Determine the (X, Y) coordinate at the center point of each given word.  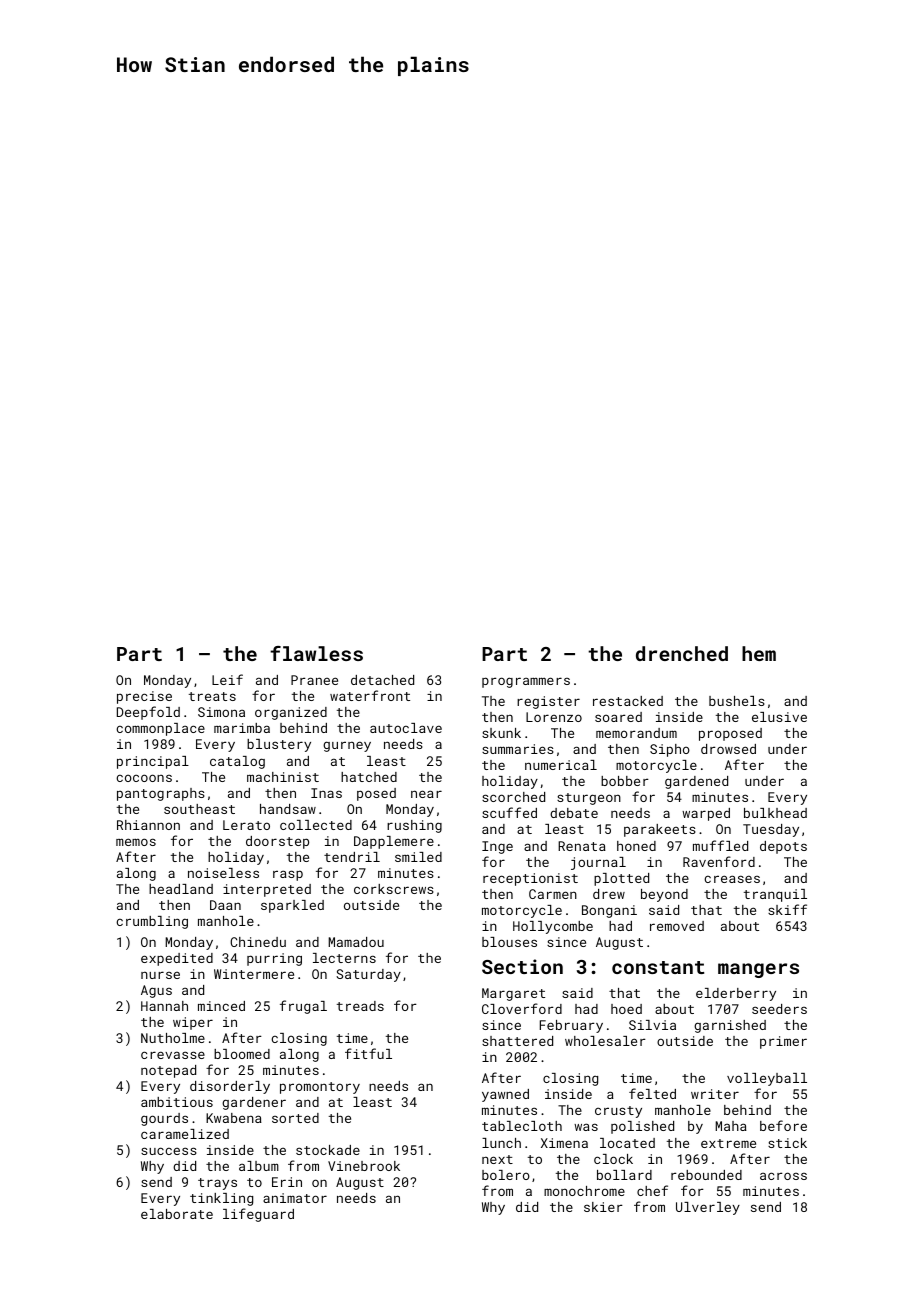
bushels (737, 701)
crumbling (152, 922)
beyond (664, 895)
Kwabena (234, 1118)
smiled (418, 857)
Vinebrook (364, 1166)
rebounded (706, 1175)
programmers (526, 682)
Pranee (314, 680)
